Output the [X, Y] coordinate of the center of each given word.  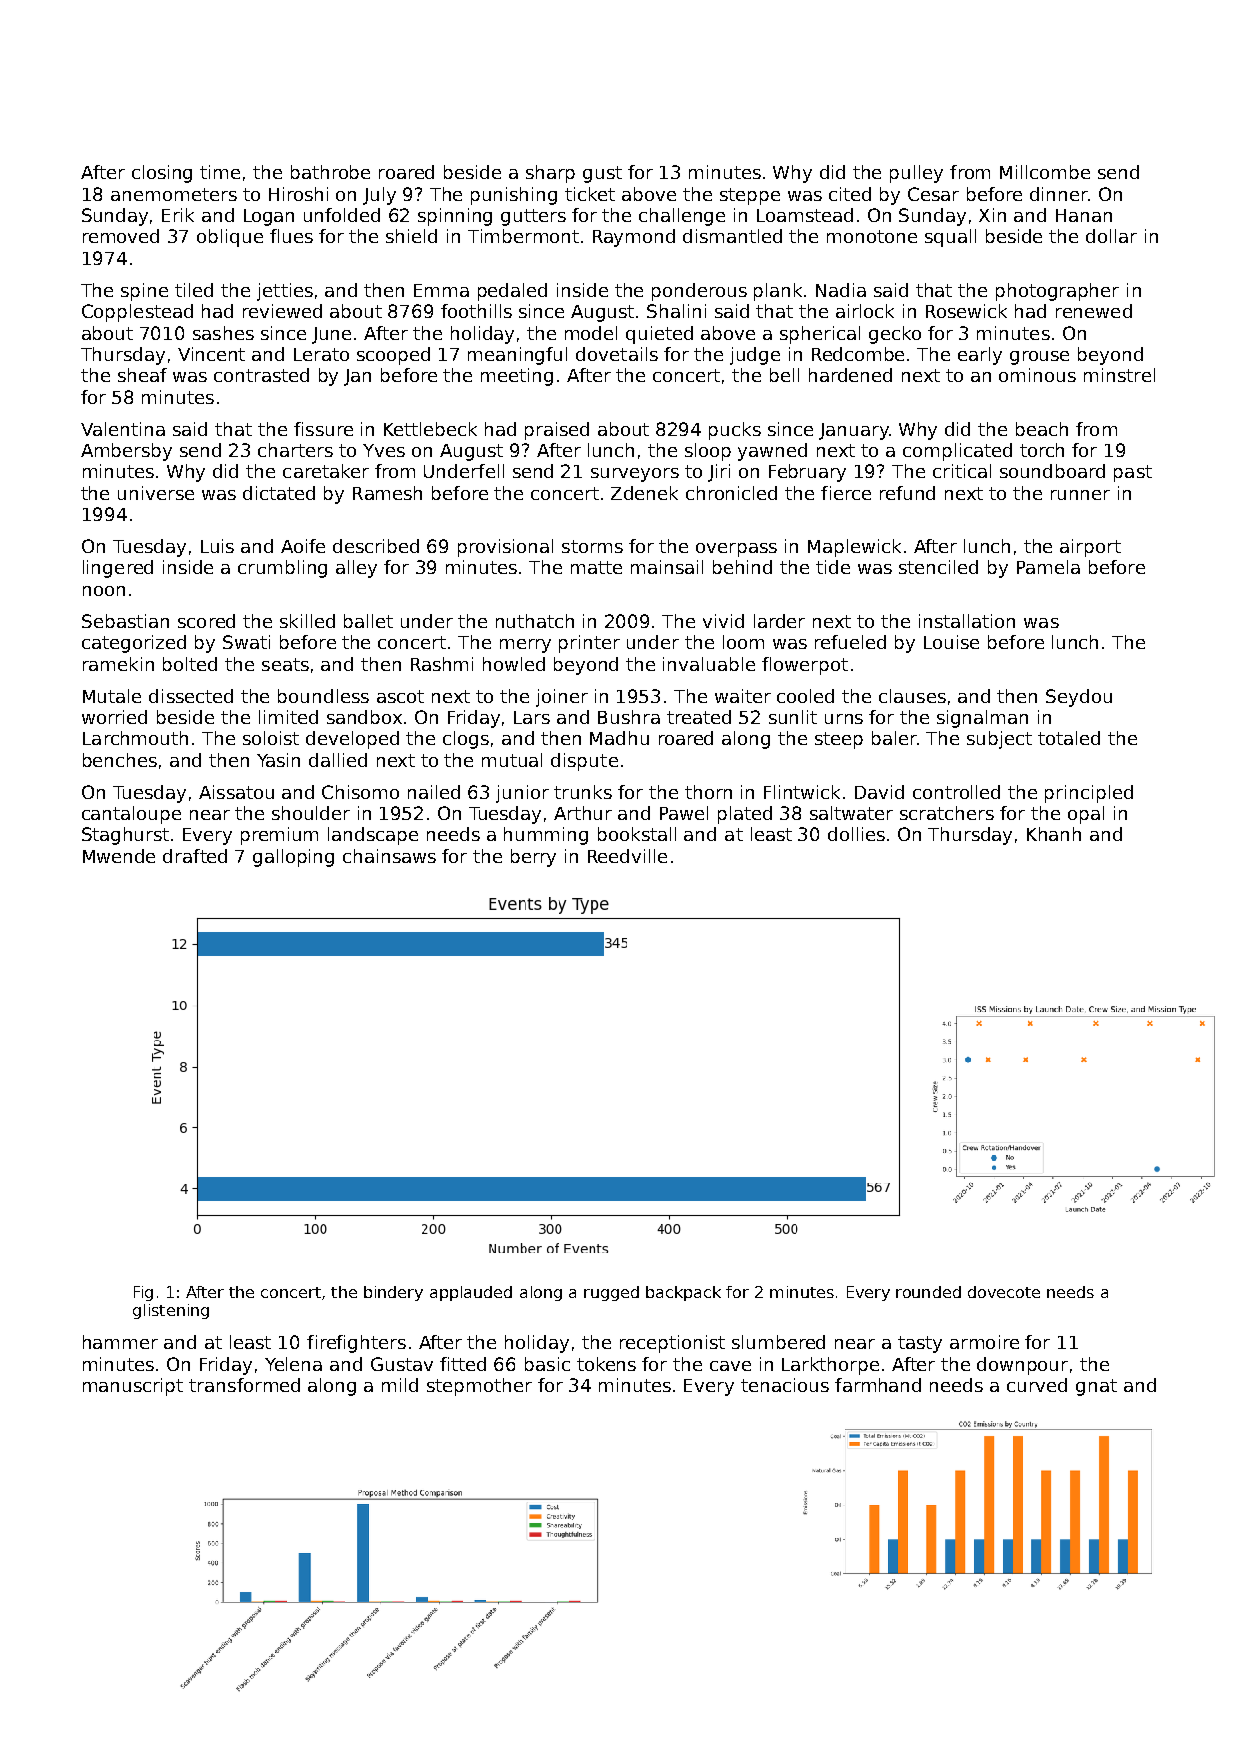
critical [962, 471]
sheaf [142, 375]
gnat [1096, 1387]
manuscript [133, 1387]
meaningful [517, 356]
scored [206, 621]
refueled [850, 642]
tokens [606, 1364]
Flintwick [802, 792]
